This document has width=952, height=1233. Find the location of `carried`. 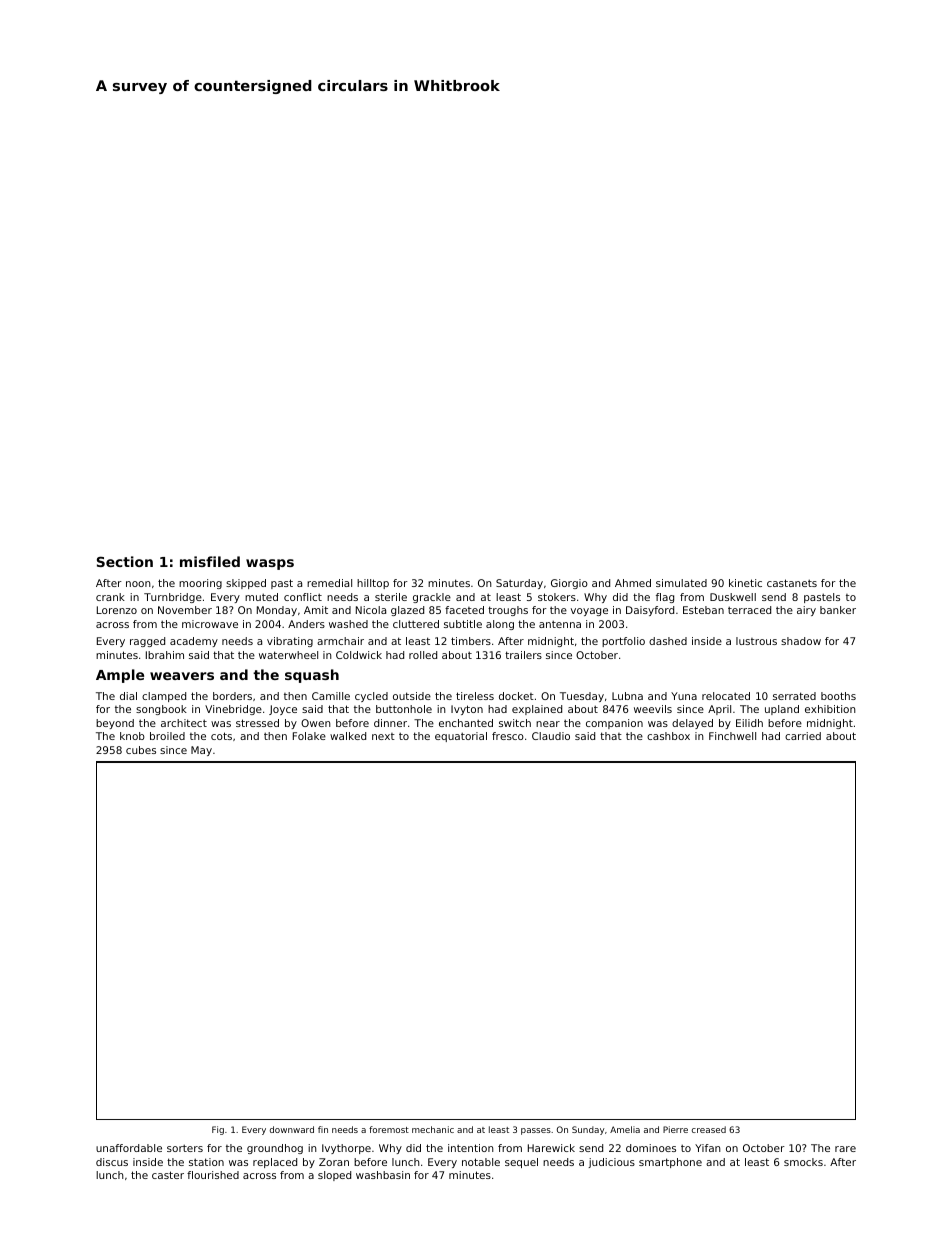

carried is located at coordinates (803, 736).
